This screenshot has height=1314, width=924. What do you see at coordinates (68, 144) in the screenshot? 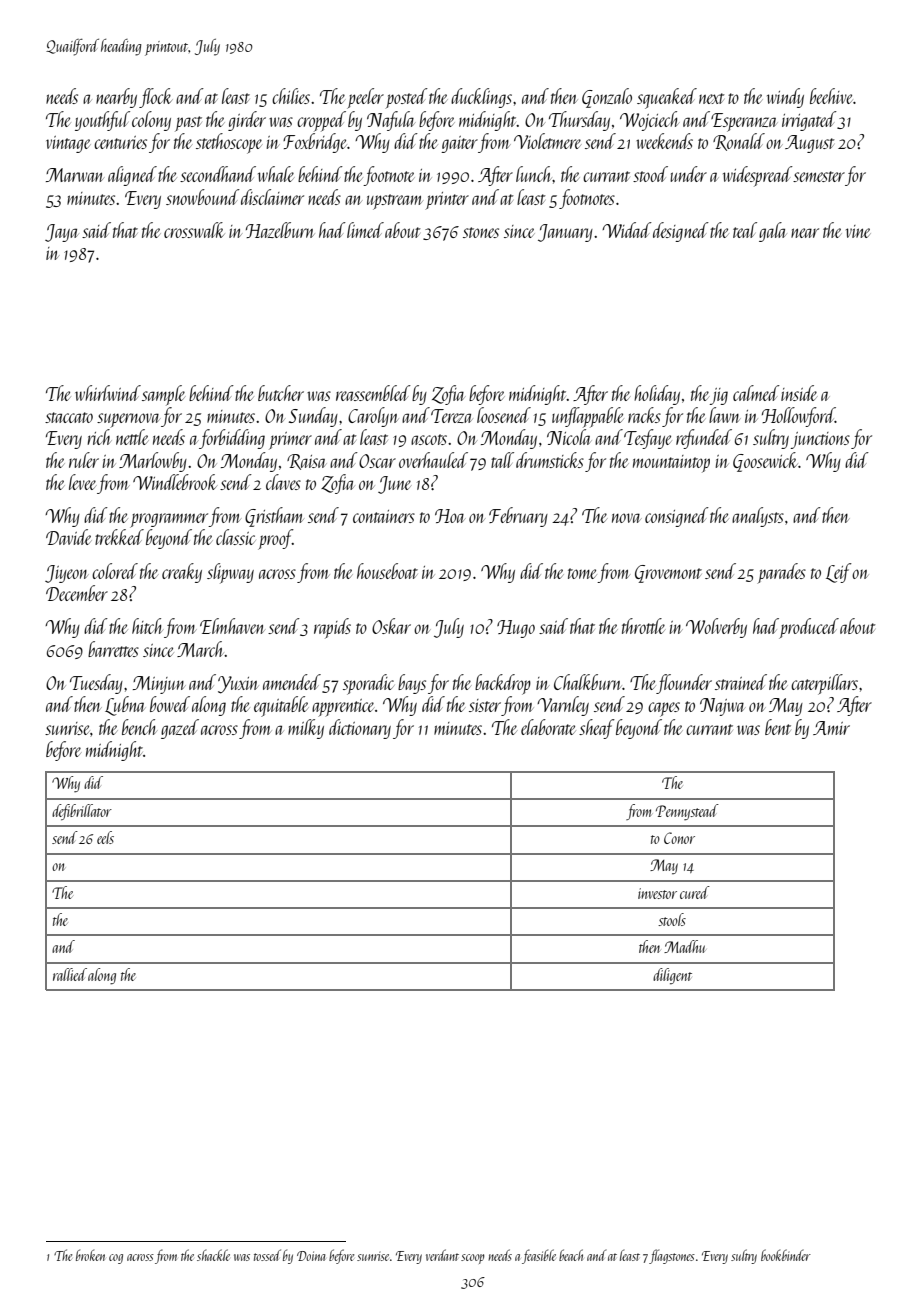
I see `vintage` at bounding box center [68, 144].
